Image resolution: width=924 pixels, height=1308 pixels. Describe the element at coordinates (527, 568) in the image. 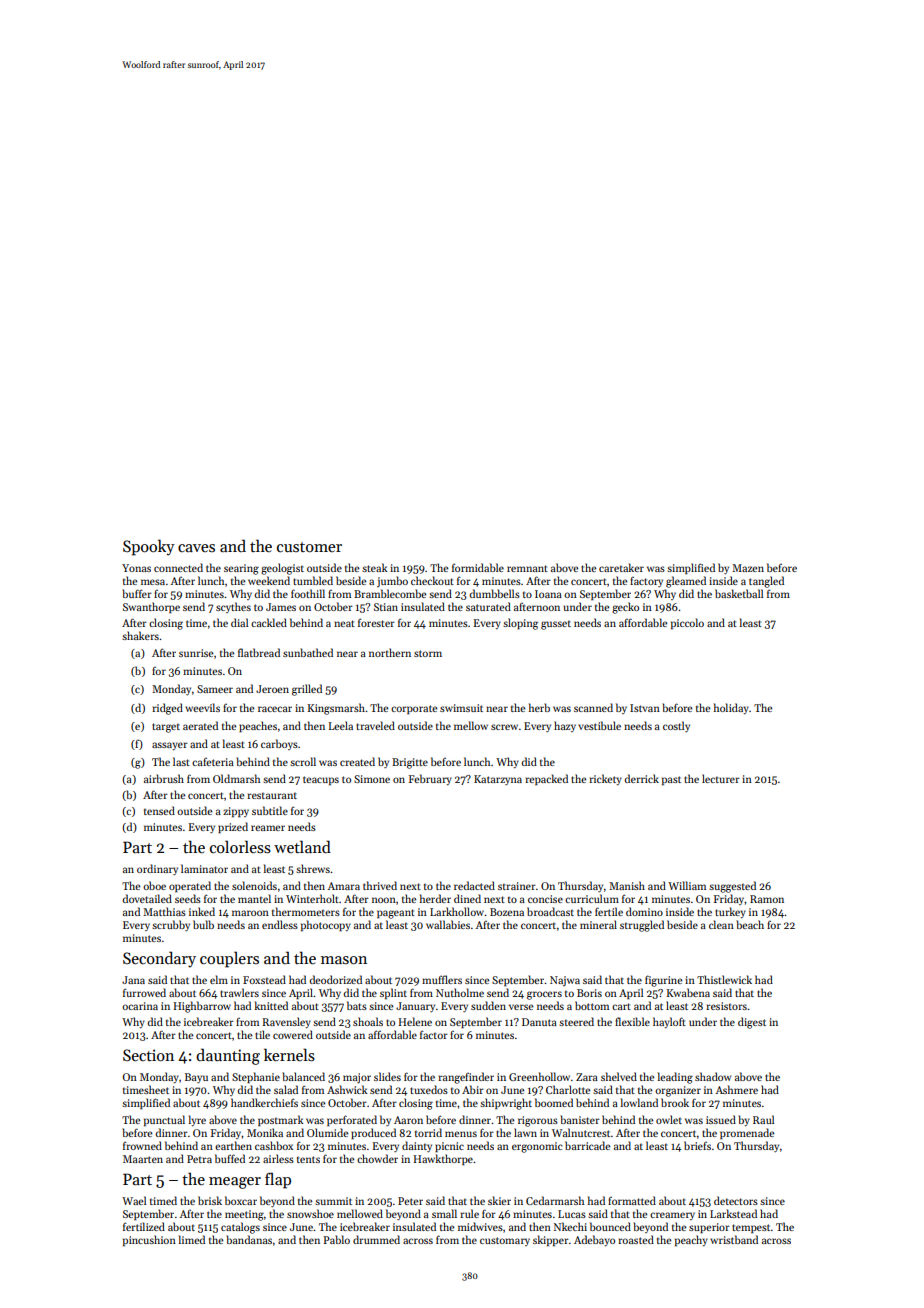

I see `remnant` at that location.
